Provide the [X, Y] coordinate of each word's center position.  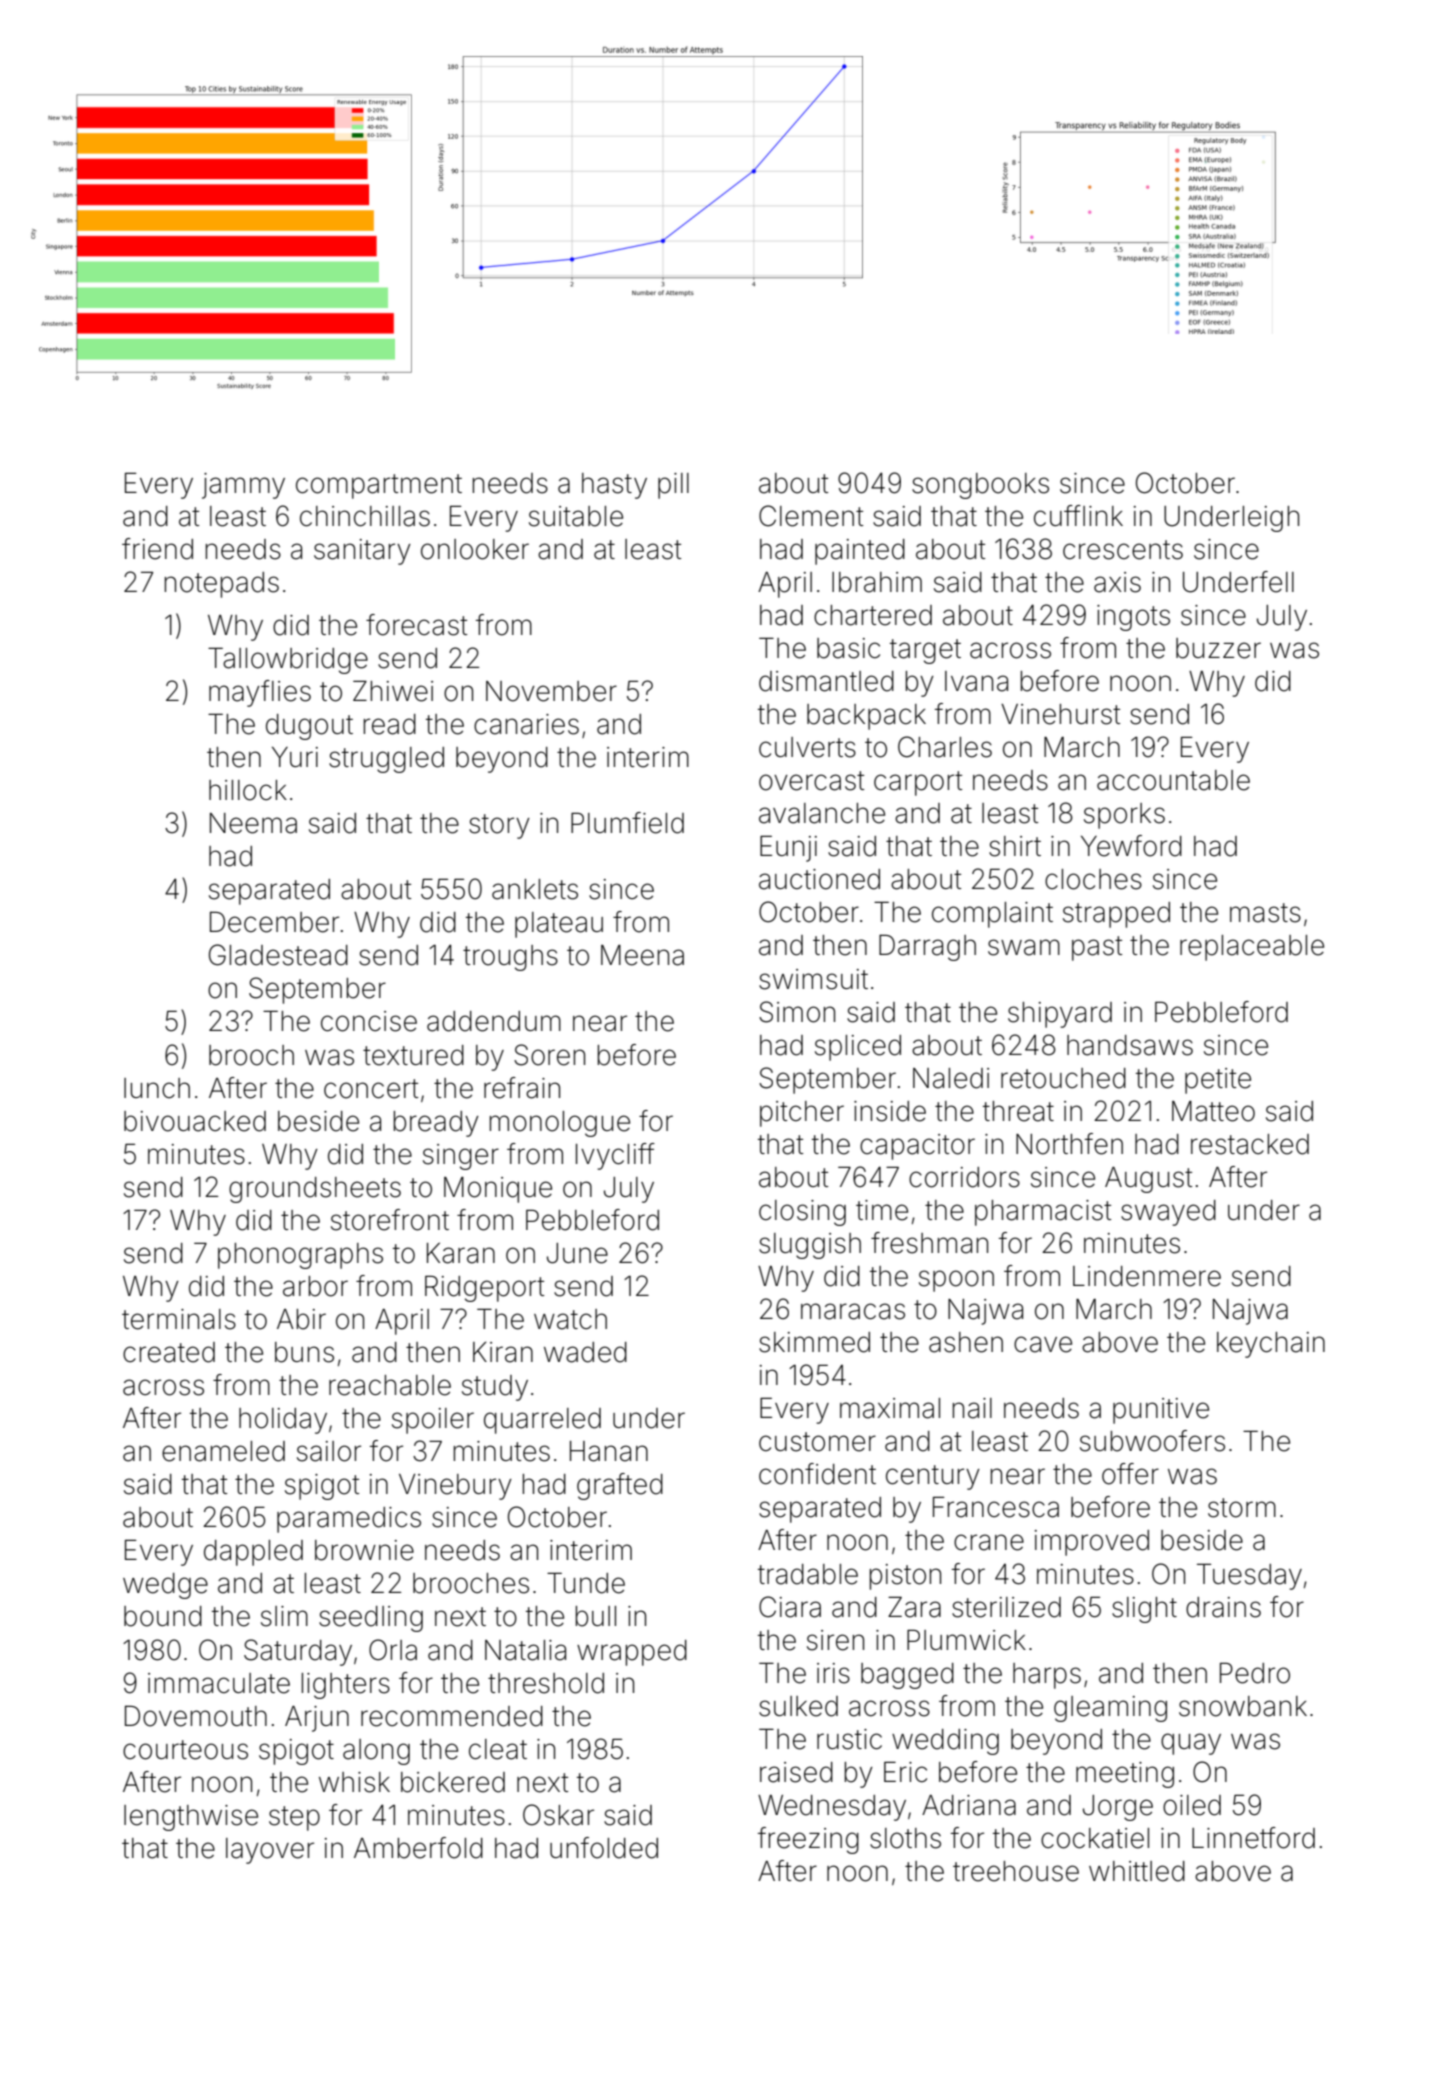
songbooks [980, 486]
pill [673, 486]
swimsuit [813, 979]
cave [1043, 1344]
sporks [1124, 816]
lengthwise [191, 1818]
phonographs [300, 1256]
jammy [243, 486]
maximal [890, 1408]
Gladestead [278, 955]
